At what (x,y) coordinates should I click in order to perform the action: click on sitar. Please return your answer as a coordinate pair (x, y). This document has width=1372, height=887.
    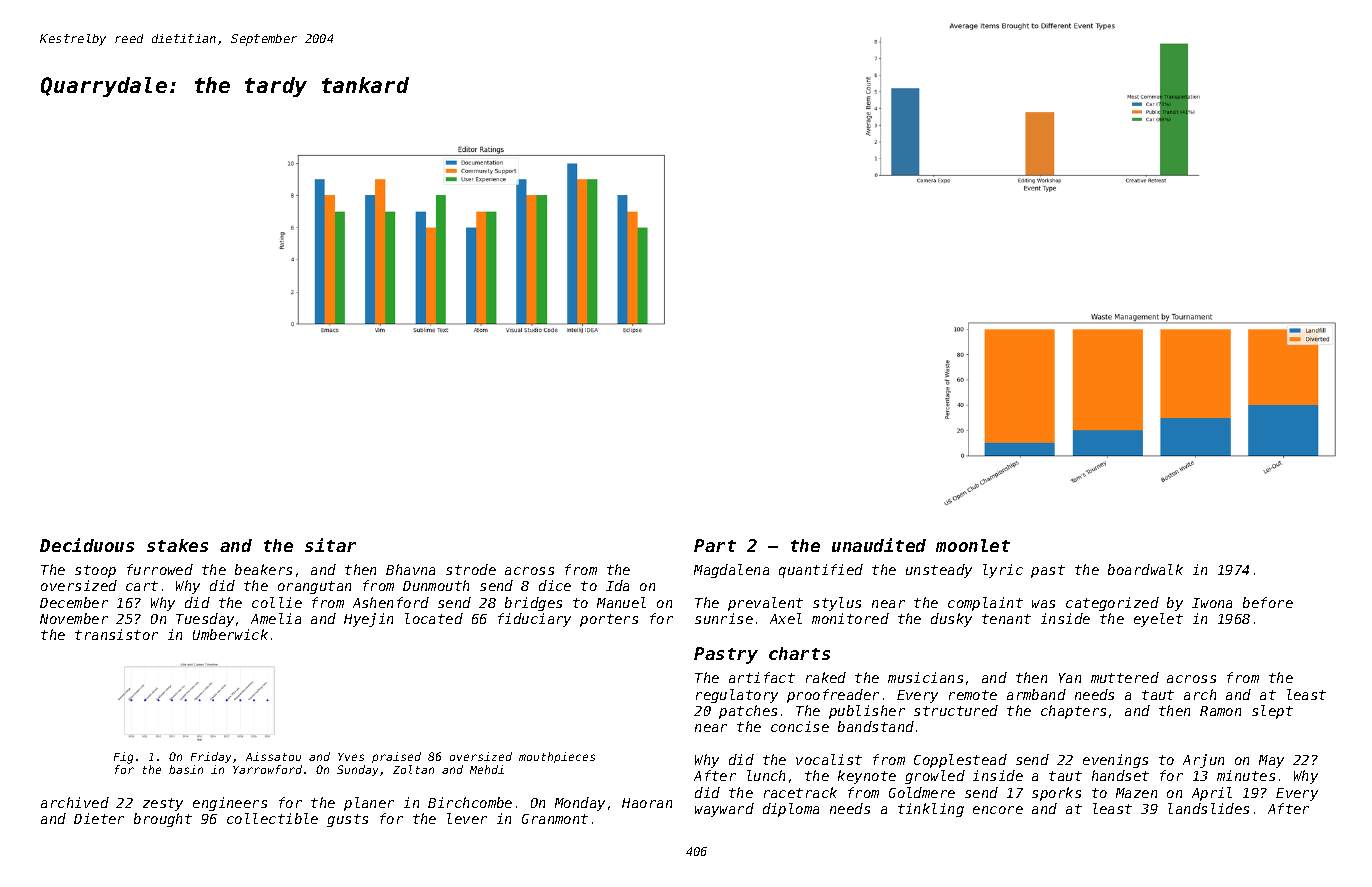
    Looking at the image, I should click on (330, 545).
